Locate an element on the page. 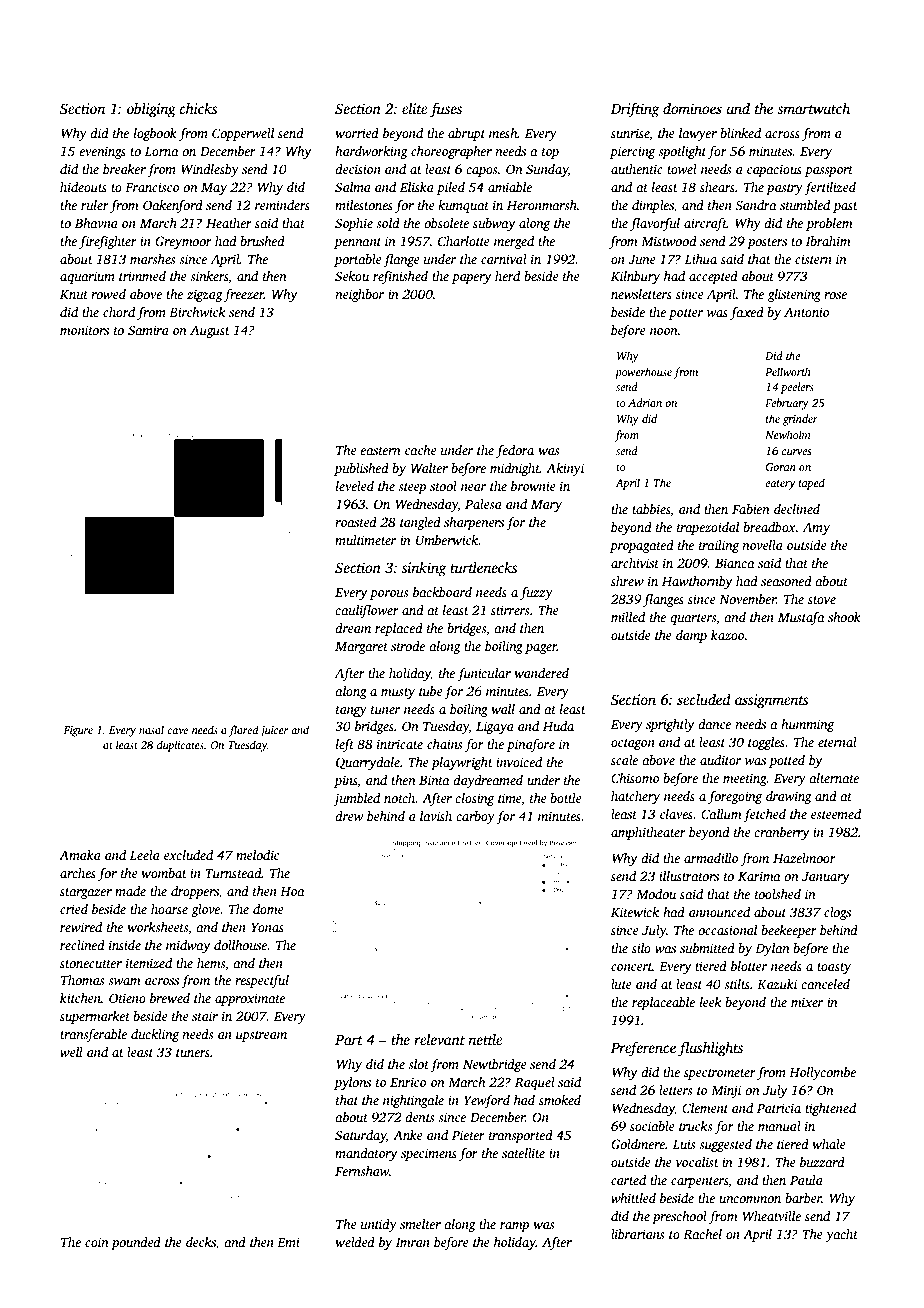 The width and height of the document is (924, 1308). eastern is located at coordinates (380, 451).
